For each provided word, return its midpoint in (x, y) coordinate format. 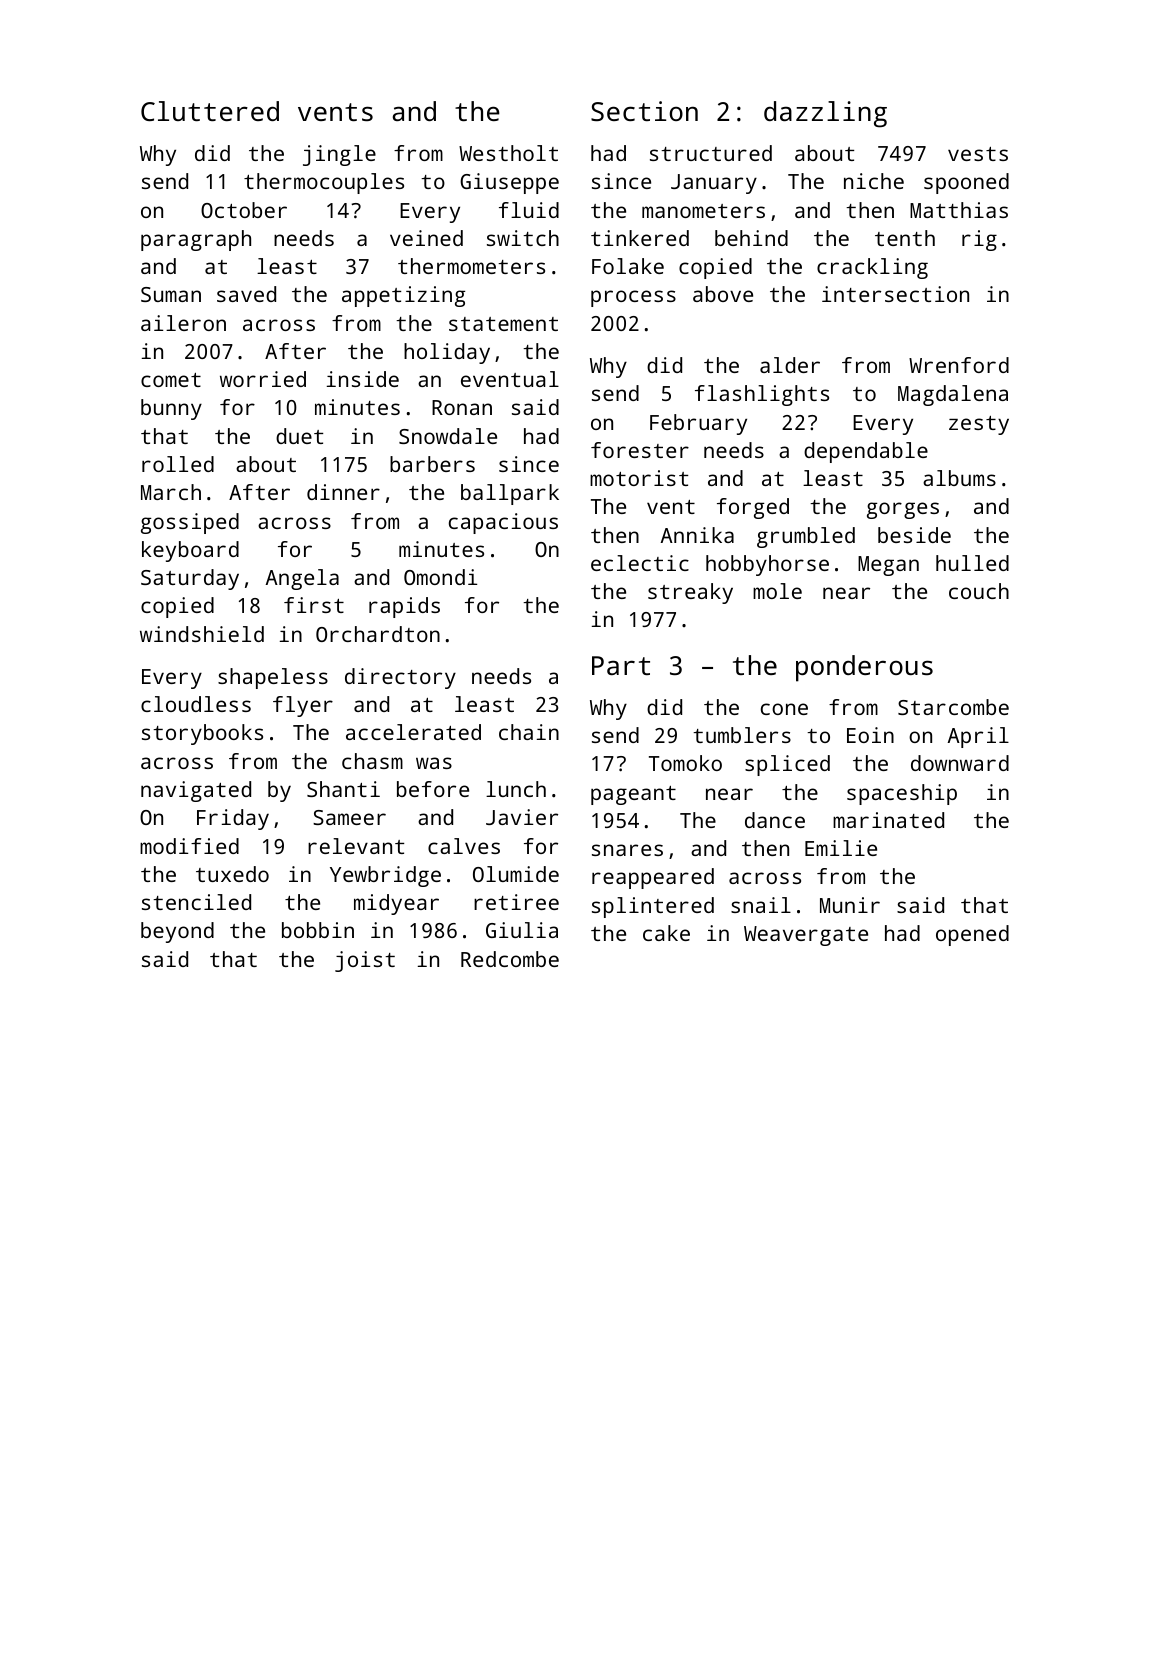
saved (246, 294)
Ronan (462, 407)
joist (365, 961)
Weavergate (806, 936)
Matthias (959, 210)
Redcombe (510, 959)
